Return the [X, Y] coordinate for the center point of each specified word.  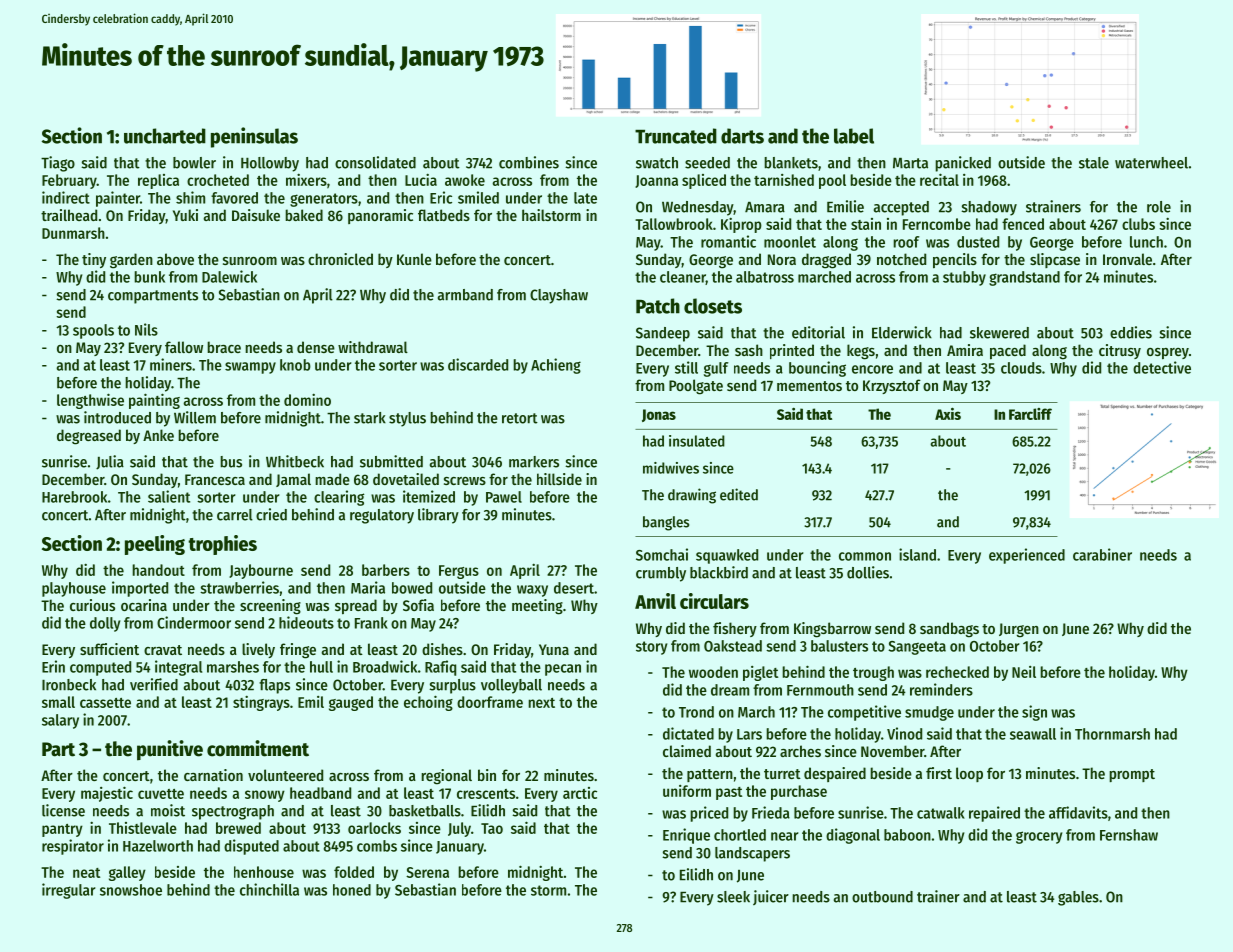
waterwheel [1151, 163]
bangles [666, 523]
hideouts [306, 622]
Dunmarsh [73, 233]
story [651, 648]
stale [1094, 163]
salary [60, 721]
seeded [707, 163]
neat [86, 873]
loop [969, 774]
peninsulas [254, 137]
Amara [765, 207]
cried [271, 514]
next [541, 703]
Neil [1024, 672]
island [917, 554]
